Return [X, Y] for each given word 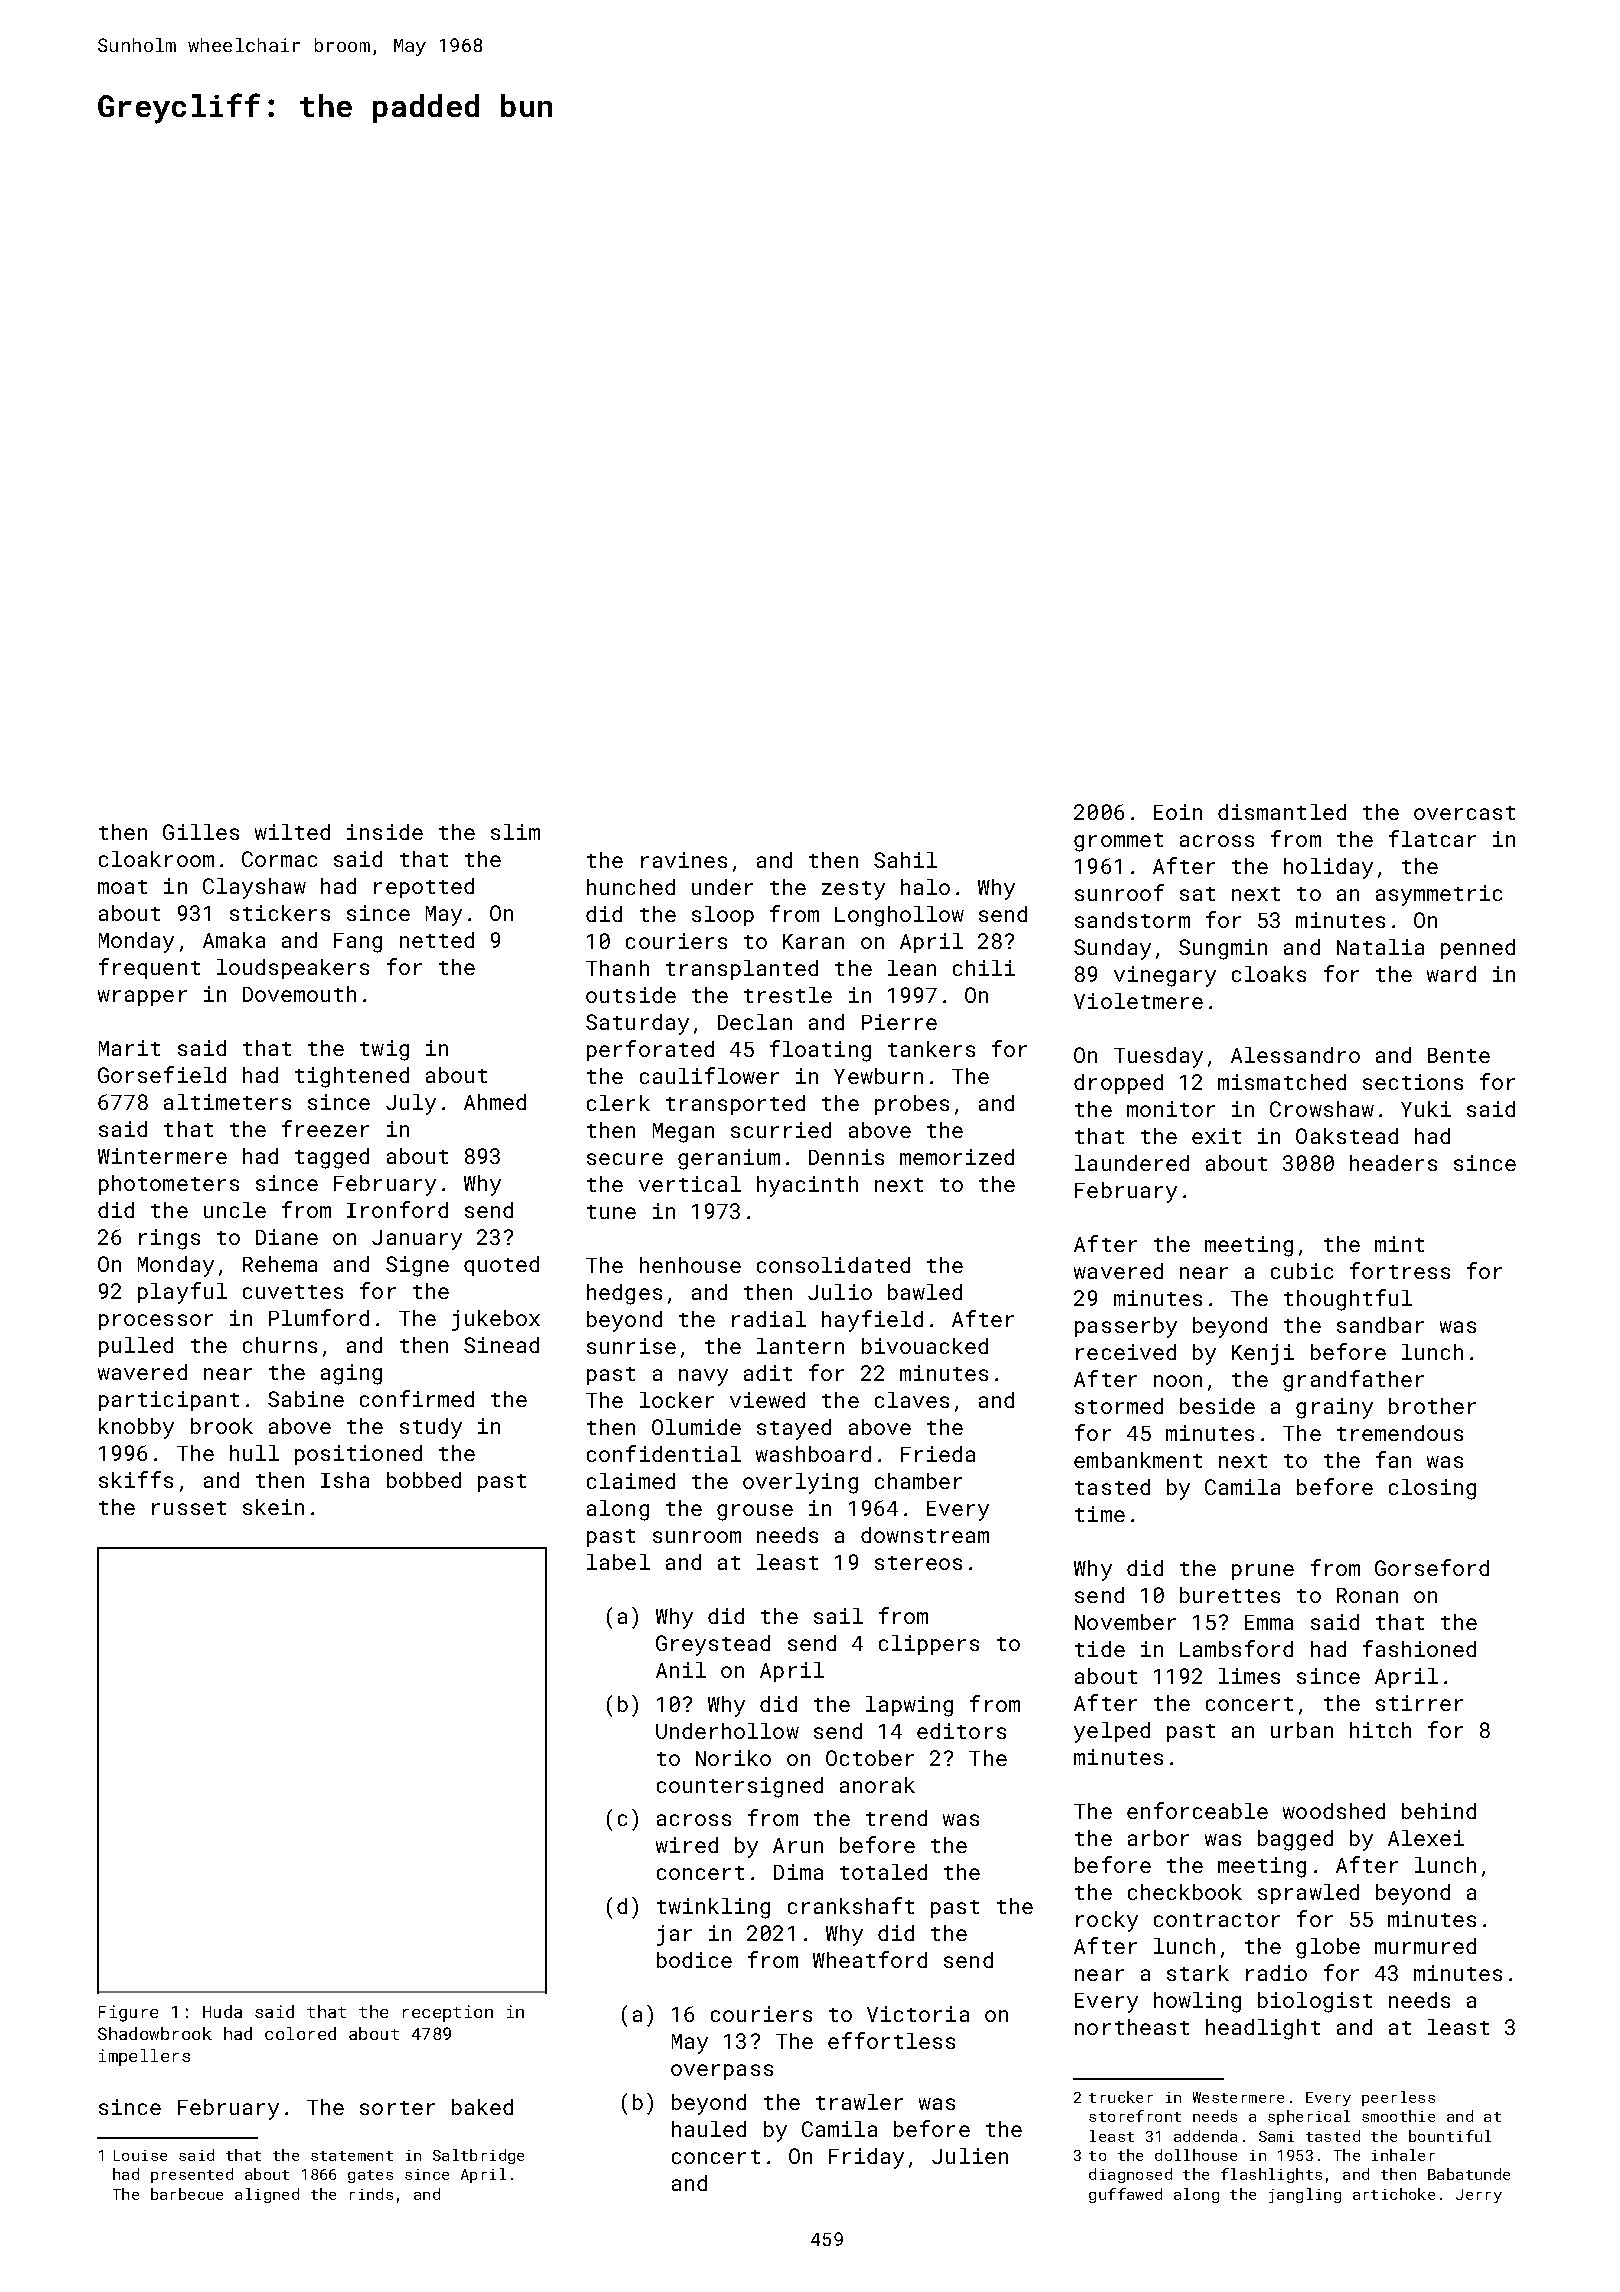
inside [385, 832]
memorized [957, 1157]
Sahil [905, 860]
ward [1451, 974]
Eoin [1178, 812]
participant [169, 1401]
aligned [267, 2195]
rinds [371, 2194]
